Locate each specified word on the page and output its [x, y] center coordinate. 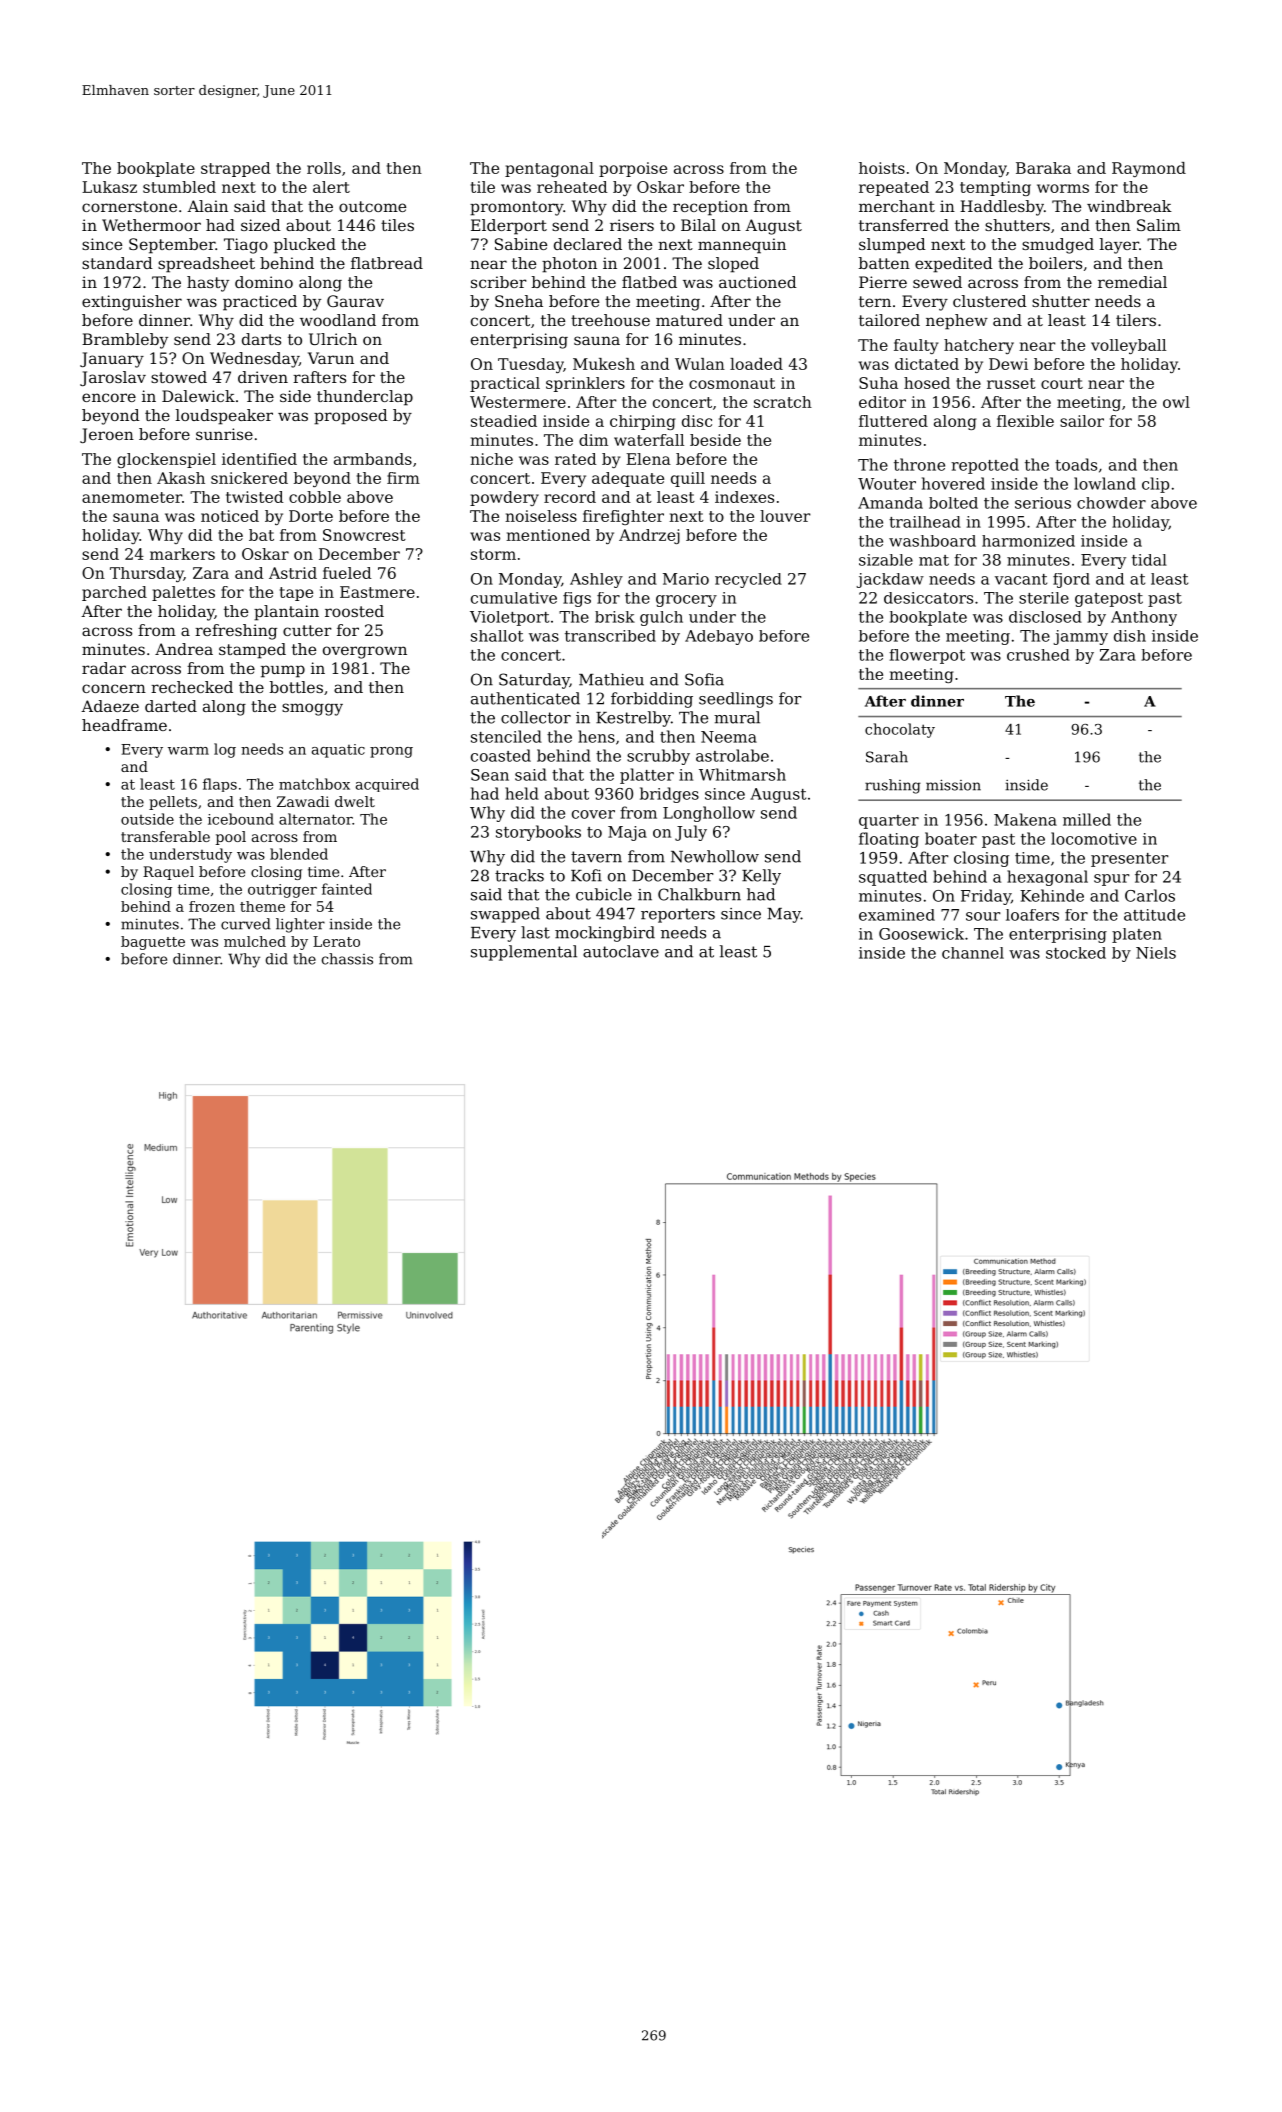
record [570, 497]
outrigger [282, 891]
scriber [499, 282]
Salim [1159, 225]
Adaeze [110, 706]
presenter [1130, 860]
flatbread [387, 263]
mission [953, 785]
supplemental [524, 953]
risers [632, 225]
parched [114, 593]
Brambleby [125, 341]
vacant [1021, 579]
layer [1119, 246]
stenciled [506, 736]
